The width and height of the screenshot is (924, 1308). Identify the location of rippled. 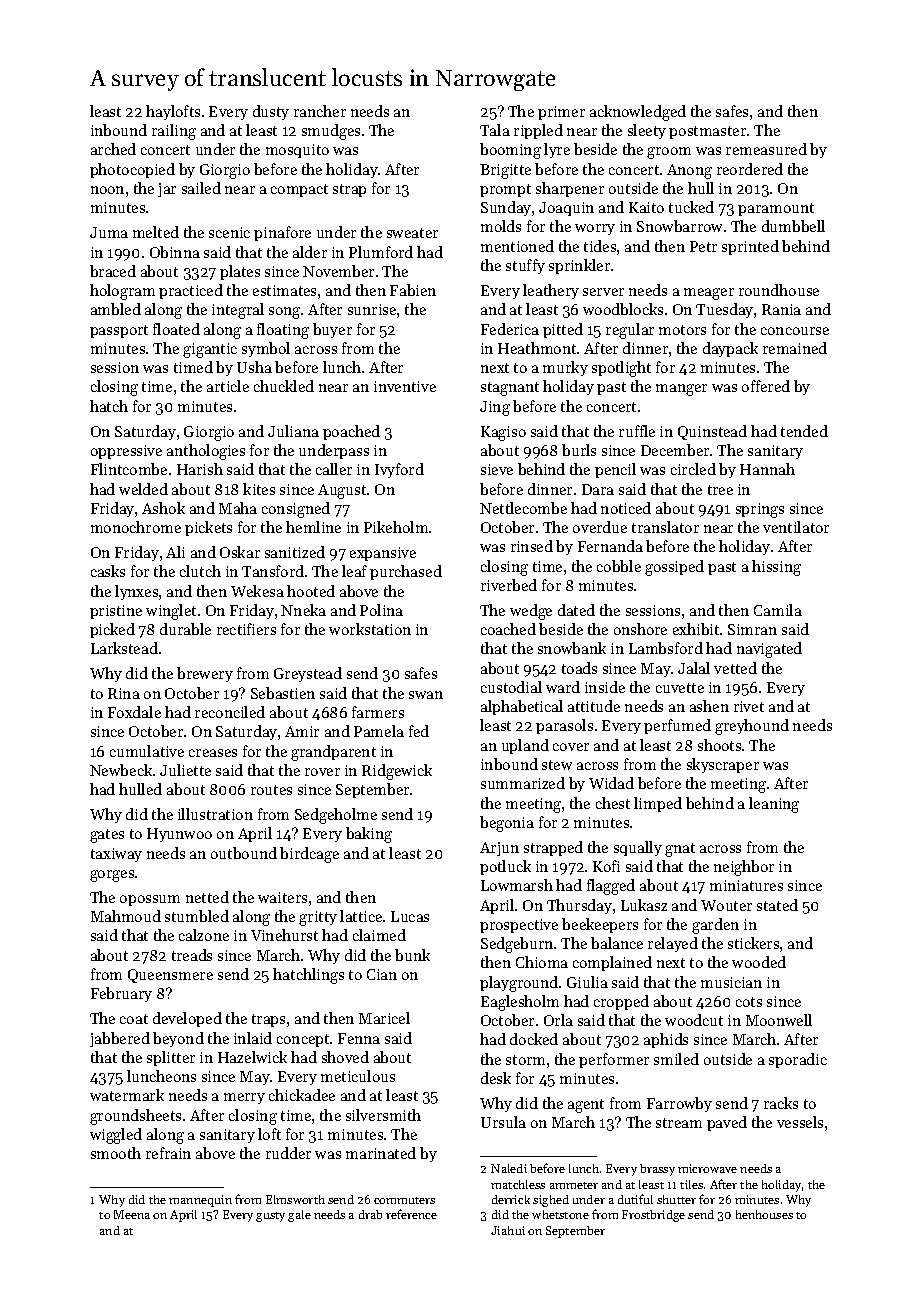
(538, 131).
